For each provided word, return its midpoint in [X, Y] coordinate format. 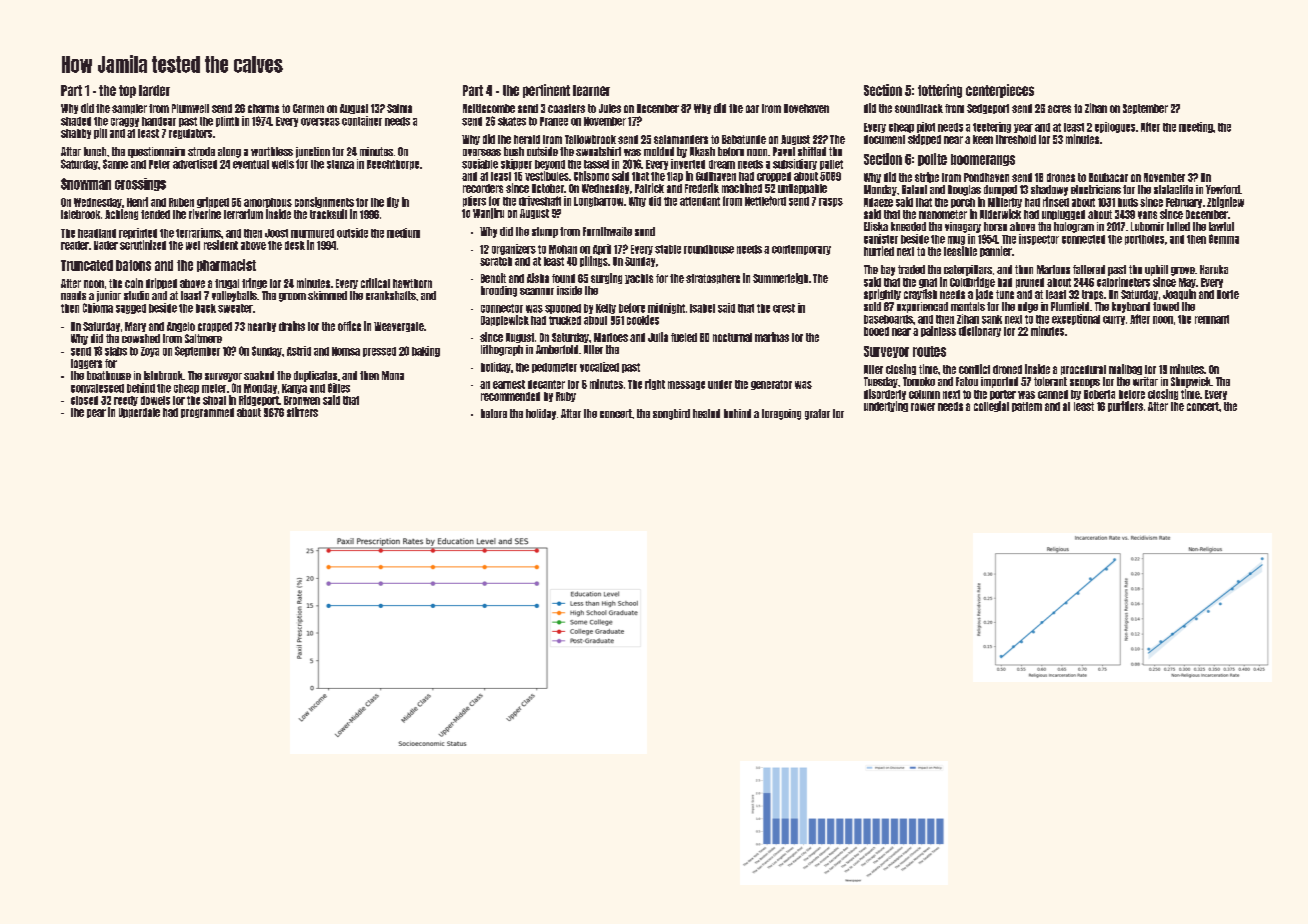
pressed [379, 352]
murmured [312, 233]
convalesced [97, 388]
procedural [1083, 370]
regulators [190, 134]
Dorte [1228, 294]
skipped [924, 139]
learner [591, 90]
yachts [639, 279]
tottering [940, 91]
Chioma [98, 308]
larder [154, 90]
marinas [772, 337]
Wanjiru [488, 213]
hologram [1074, 227]
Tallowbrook [590, 139]
